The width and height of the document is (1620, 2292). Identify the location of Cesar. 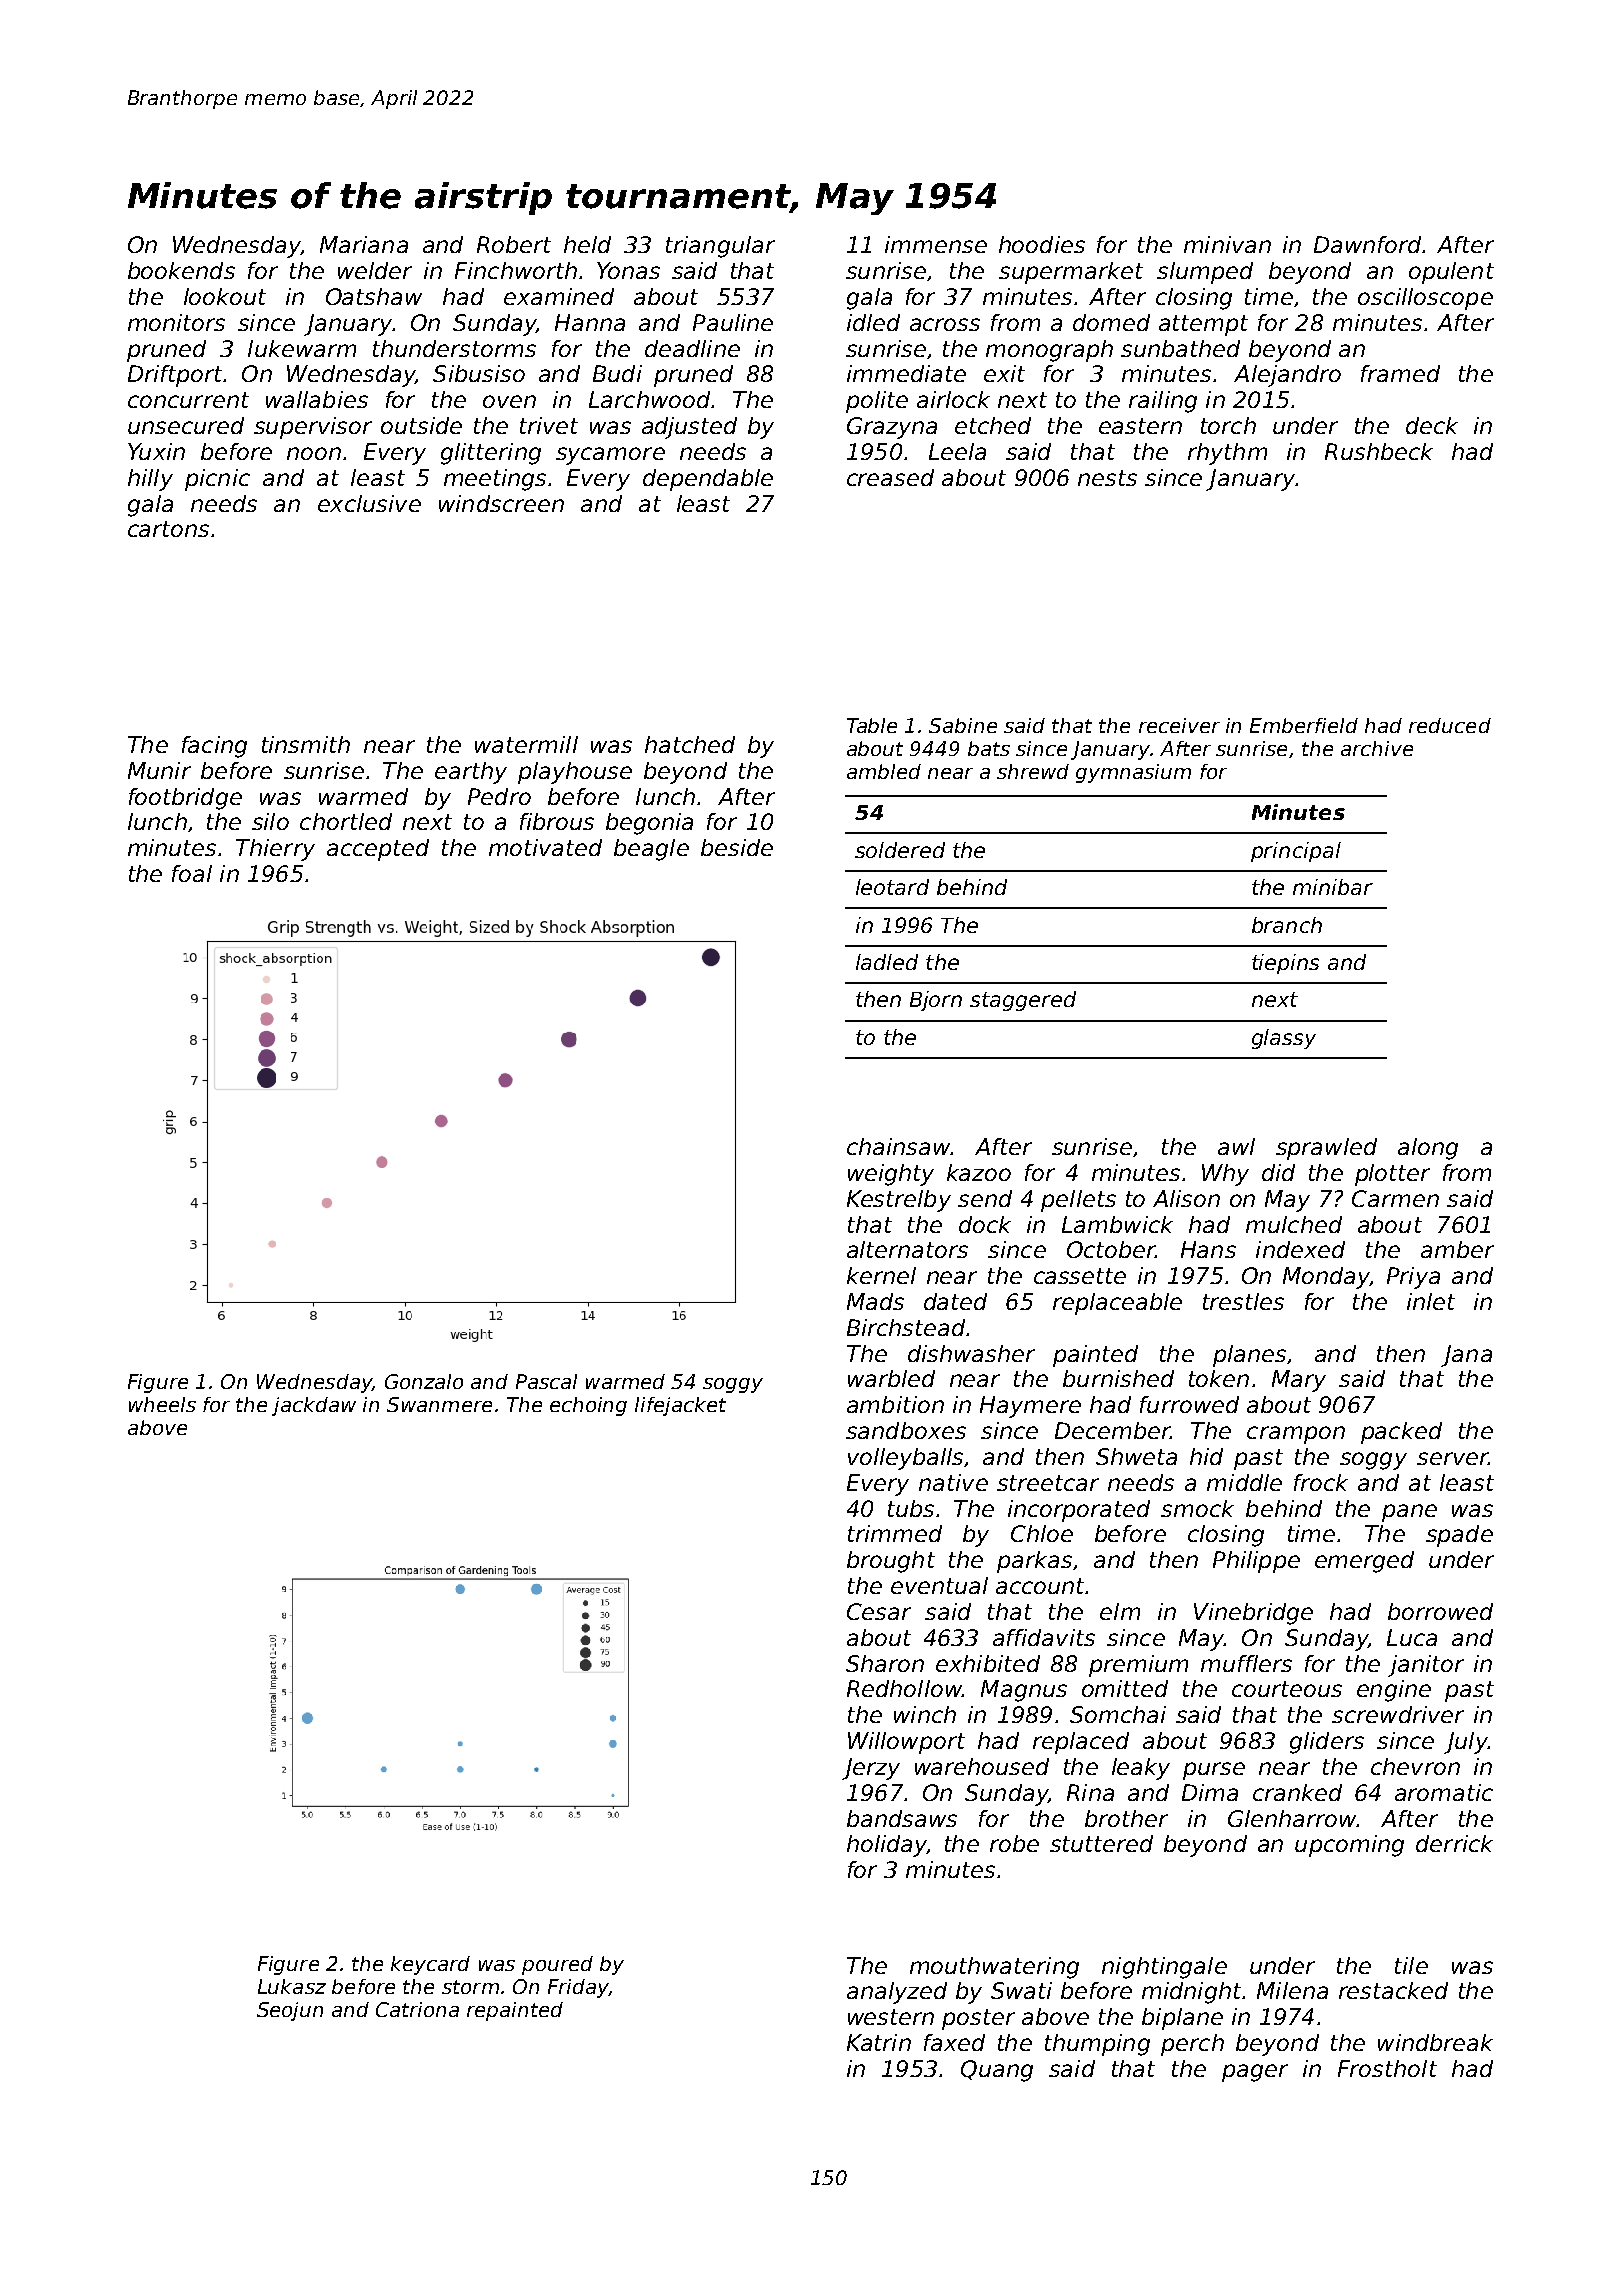
(879, 1611).
